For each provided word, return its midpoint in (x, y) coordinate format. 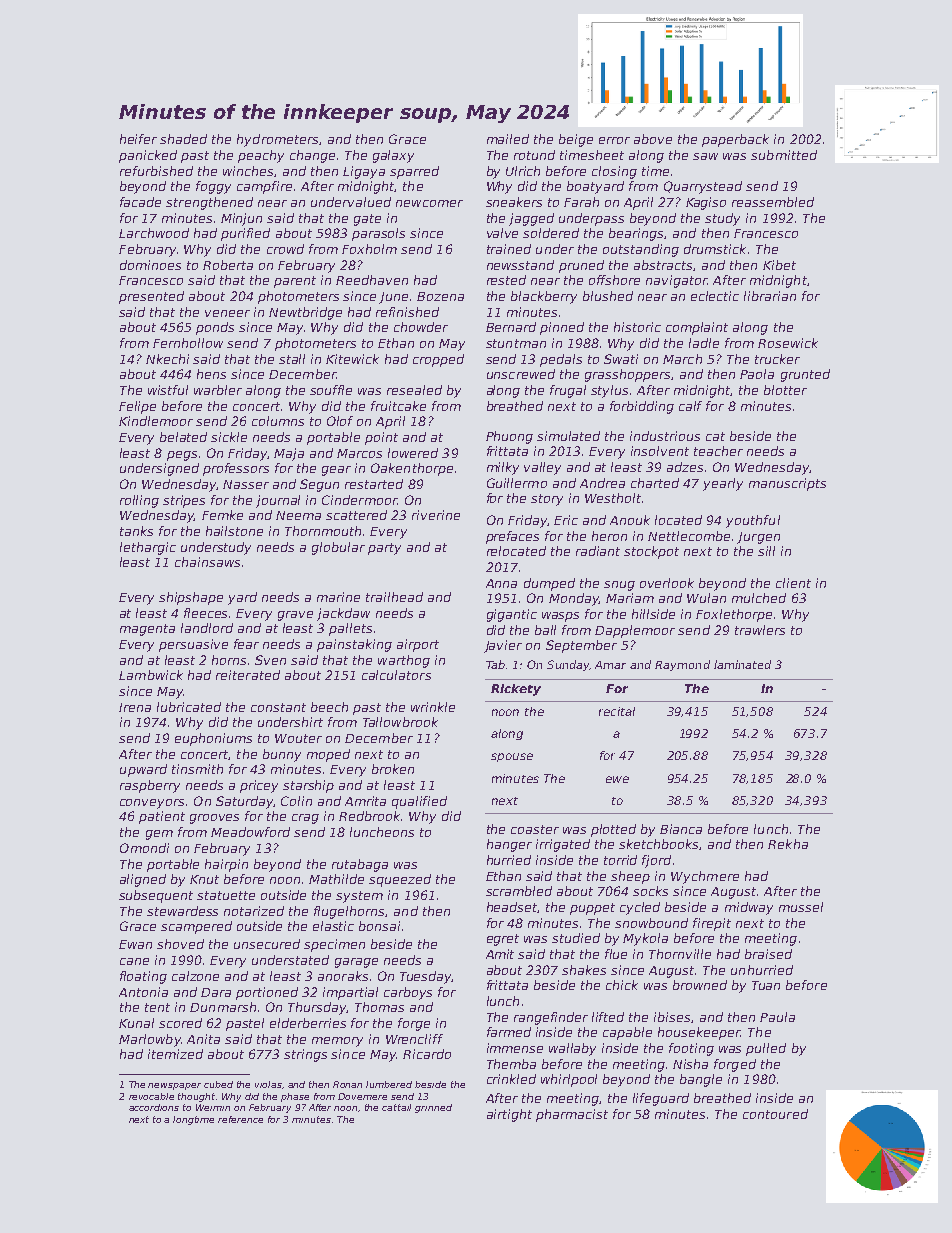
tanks (136, 531)
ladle (704, 343)
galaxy (393, 156)
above (653, 139)
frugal (568, 391)
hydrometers (277, 140)
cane (134, 961)
